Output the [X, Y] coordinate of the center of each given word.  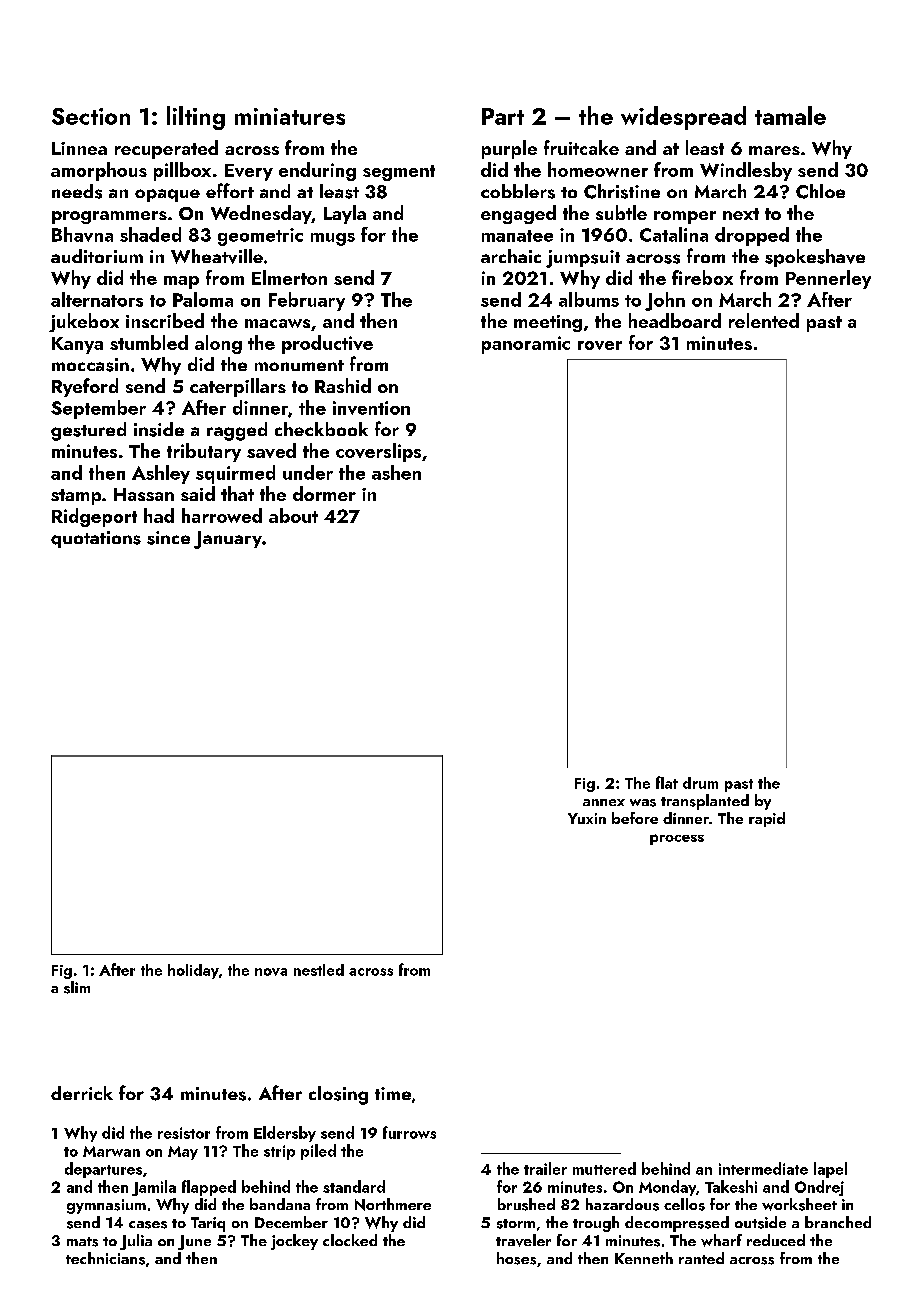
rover [600, 345]
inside [159, 429]
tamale [790, 115]
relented [764, 320]
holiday [193, 971]
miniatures [290, 116]
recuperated [166, 149]
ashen [396, 472]
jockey [294, 1242]
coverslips [378, 452]
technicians [105, 1258]
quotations [96, 539]
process [677, 839]
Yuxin [587, 818]
